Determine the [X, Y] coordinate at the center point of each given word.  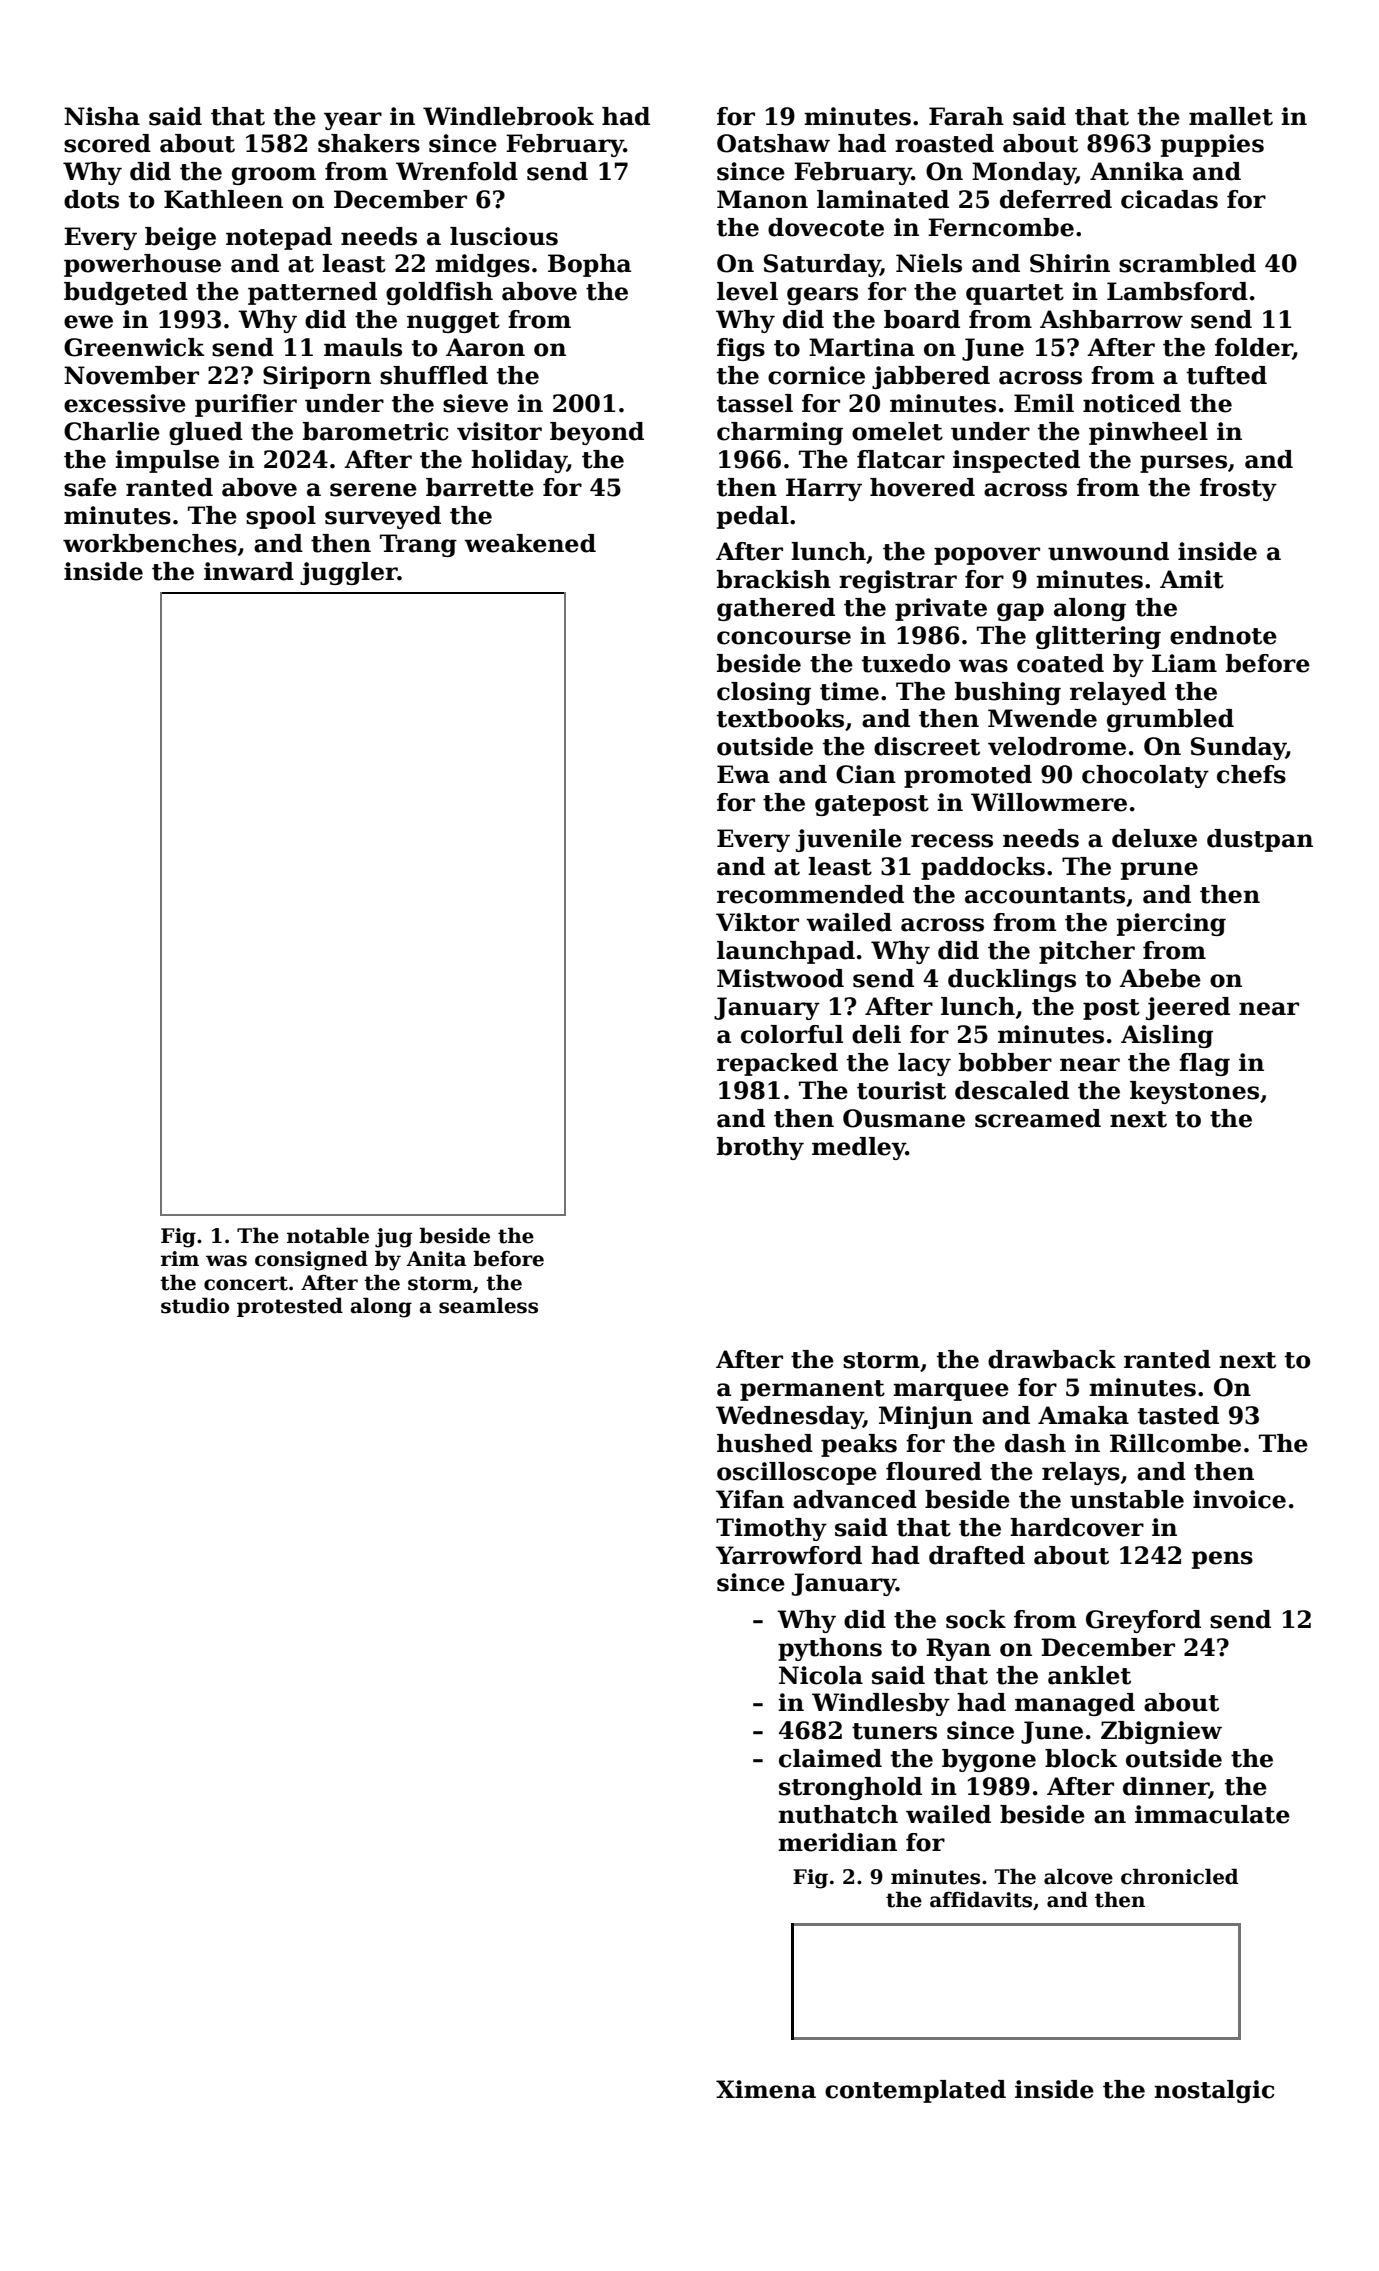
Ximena [766, 2089]
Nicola [821, 1675]
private [941, 609]
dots [91, 199]
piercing [1171, 924]
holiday [519, 461]
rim [180, 1258]
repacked [777, 1064]
